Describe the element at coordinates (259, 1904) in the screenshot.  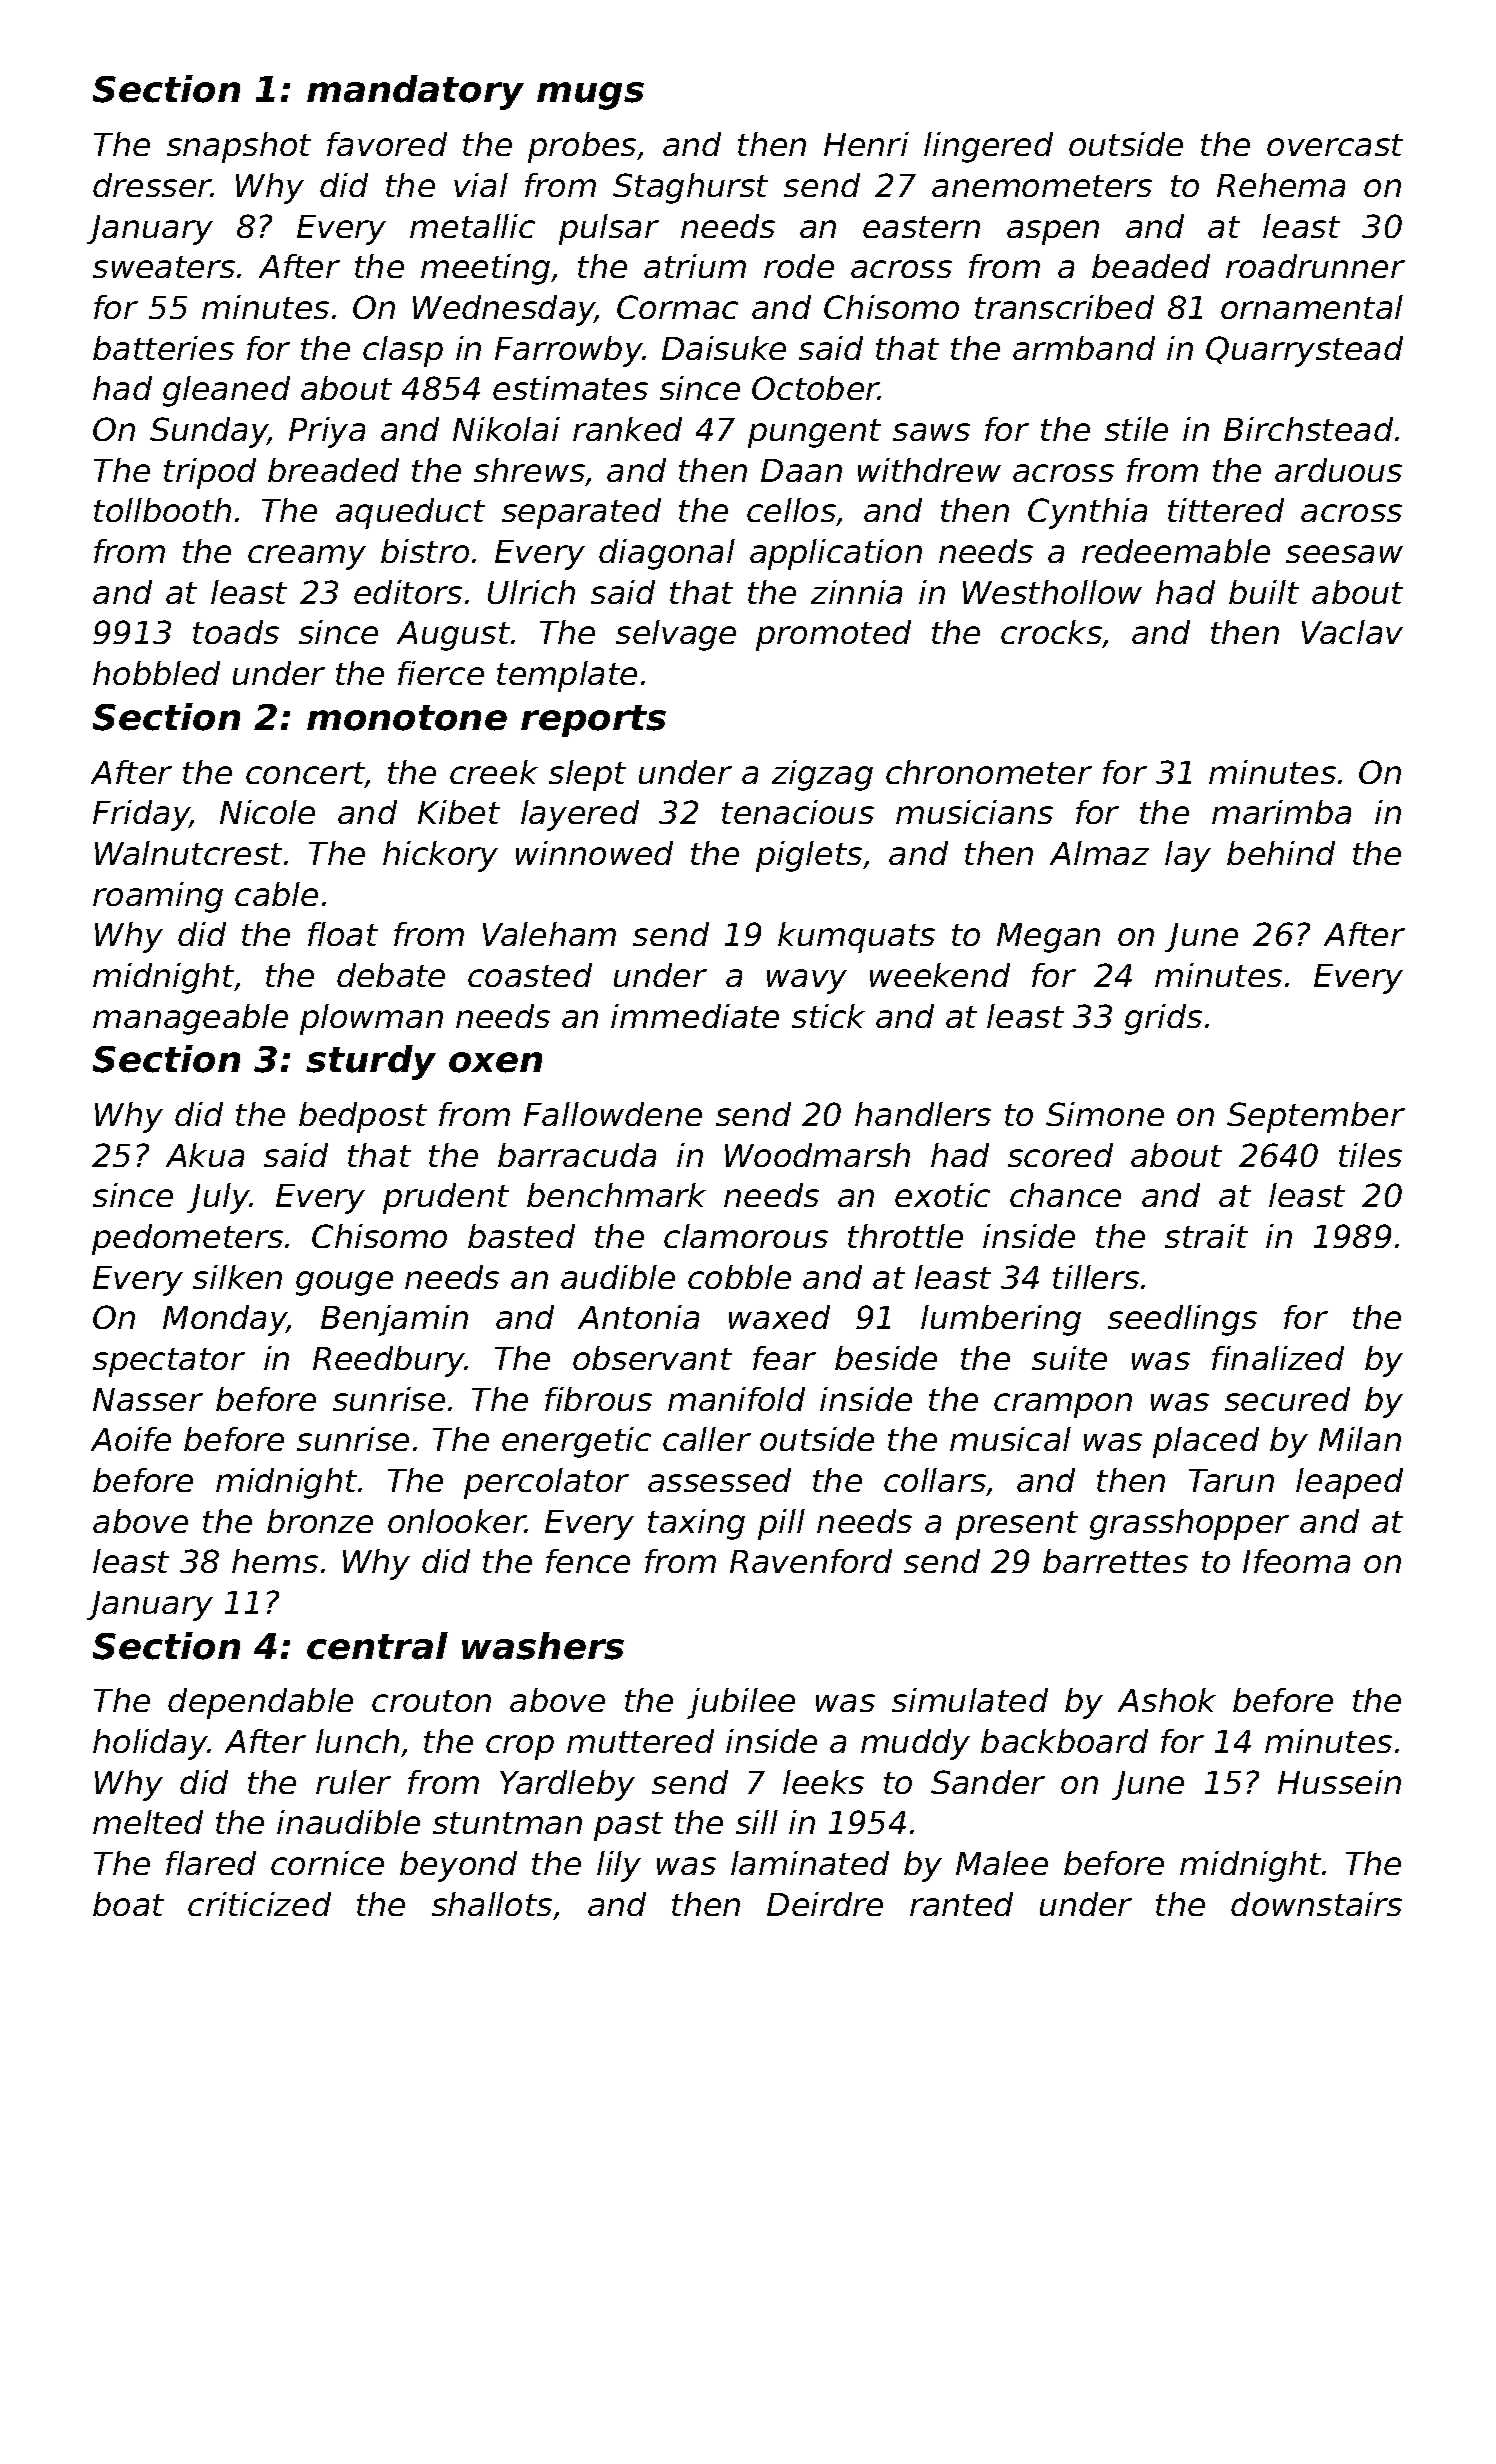
I see `criticized` at that location.
